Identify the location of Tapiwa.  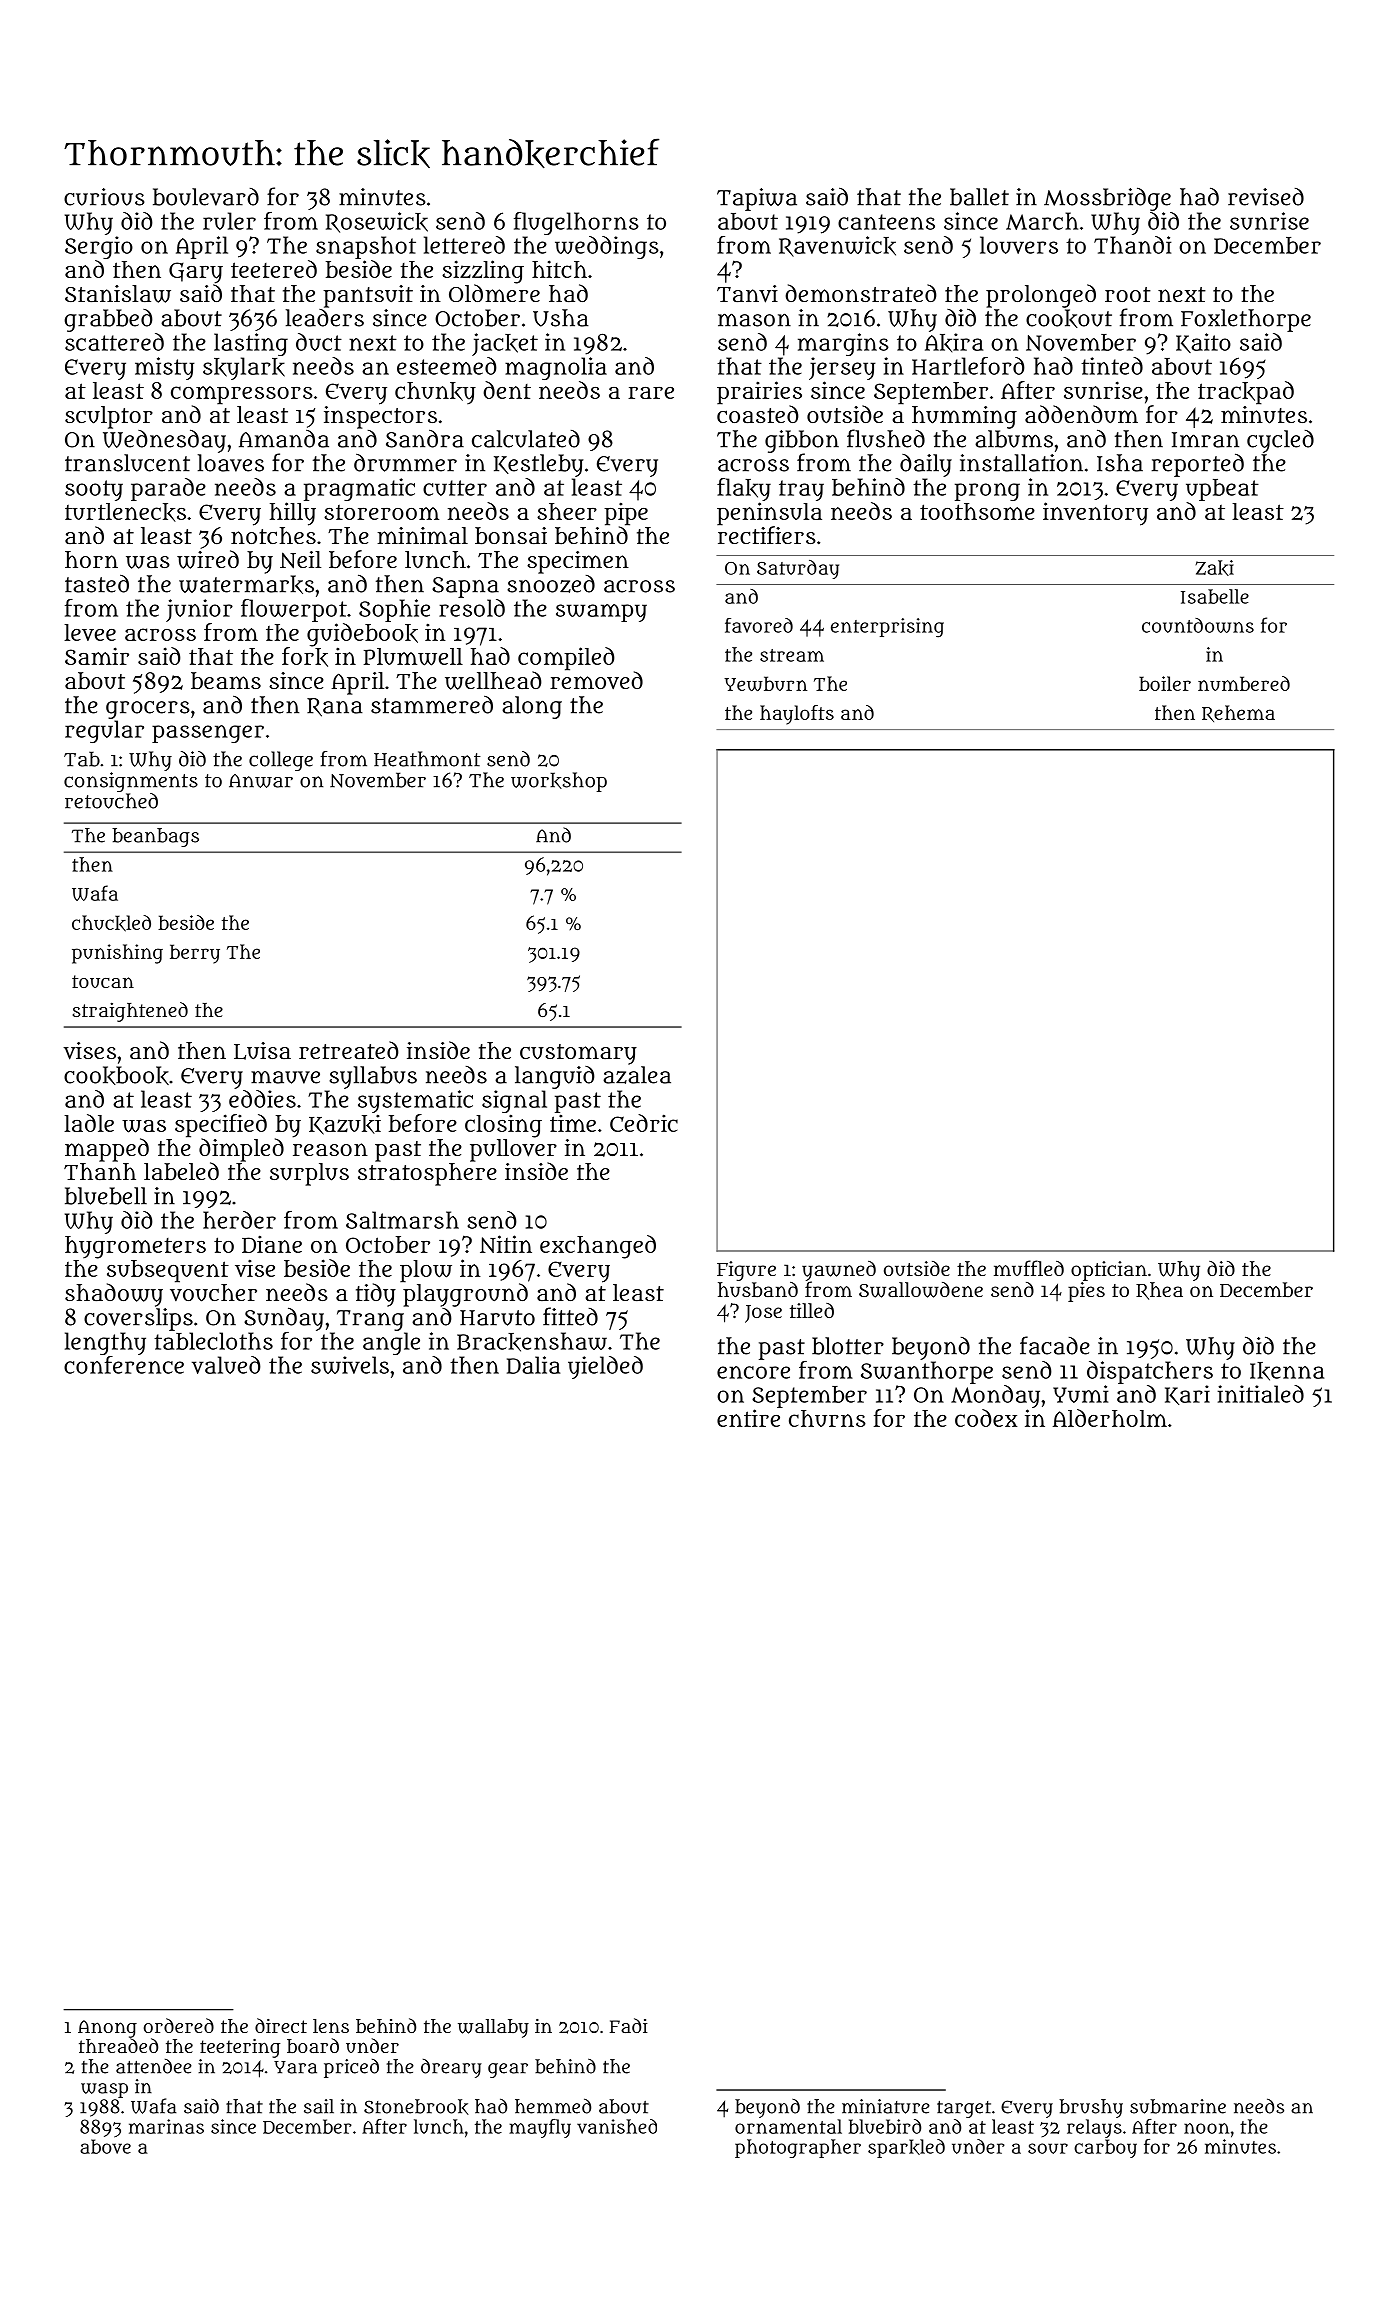
(757, 199).
